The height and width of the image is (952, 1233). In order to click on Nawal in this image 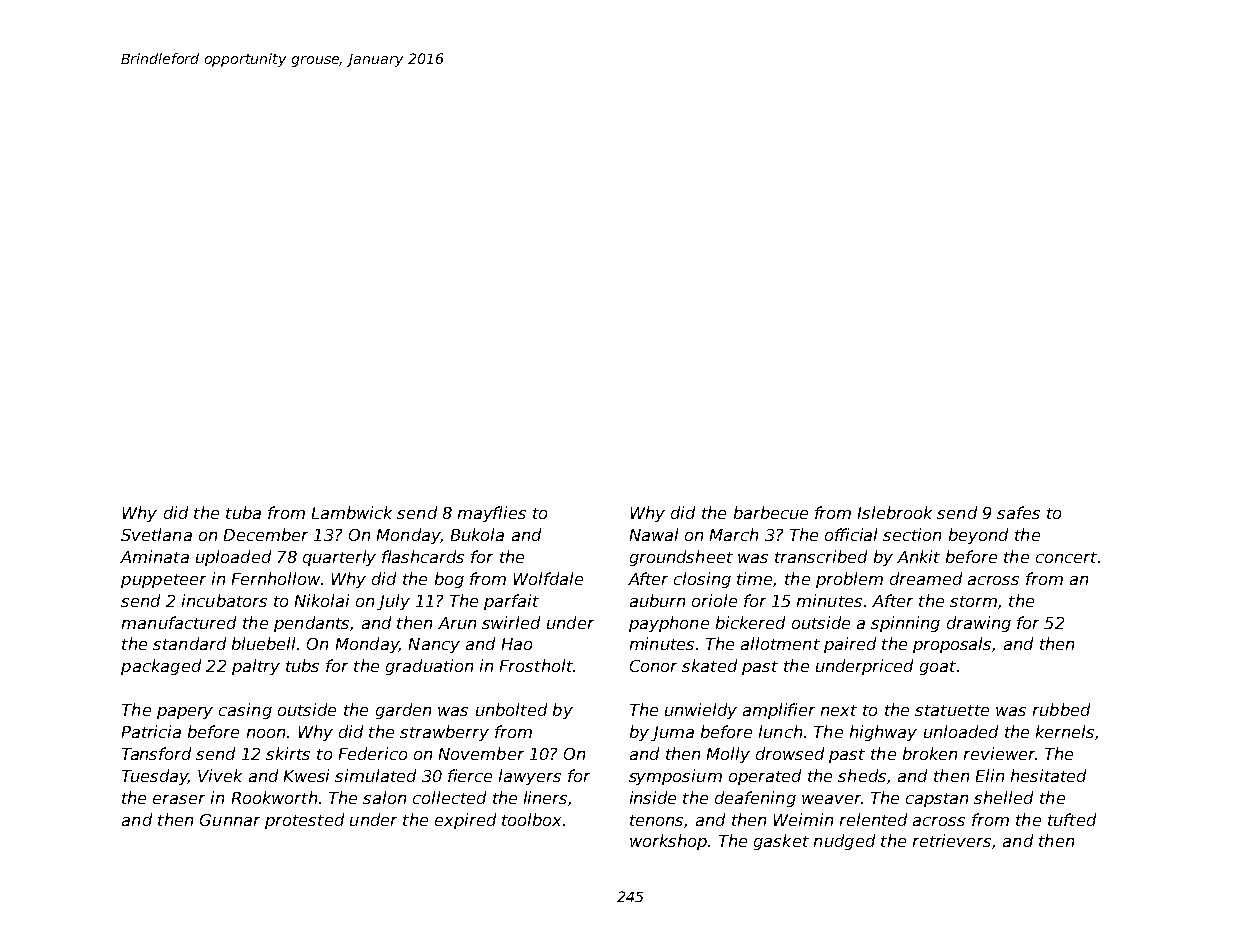, I will do `click(654, 534)`.
